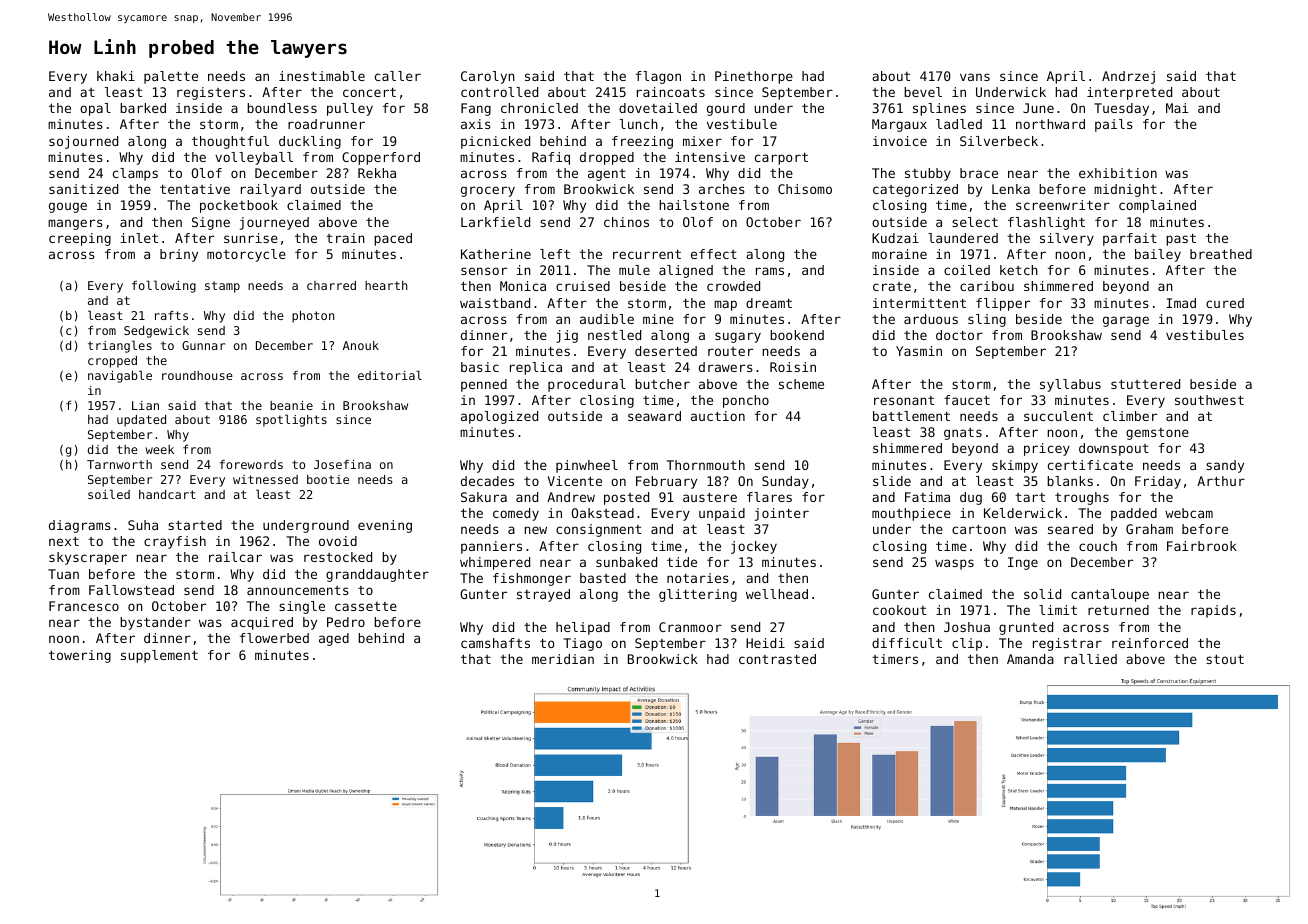 The width and height of the screenshot is (1308, 924). I want to click on interpreted, so click(1129, 93).
